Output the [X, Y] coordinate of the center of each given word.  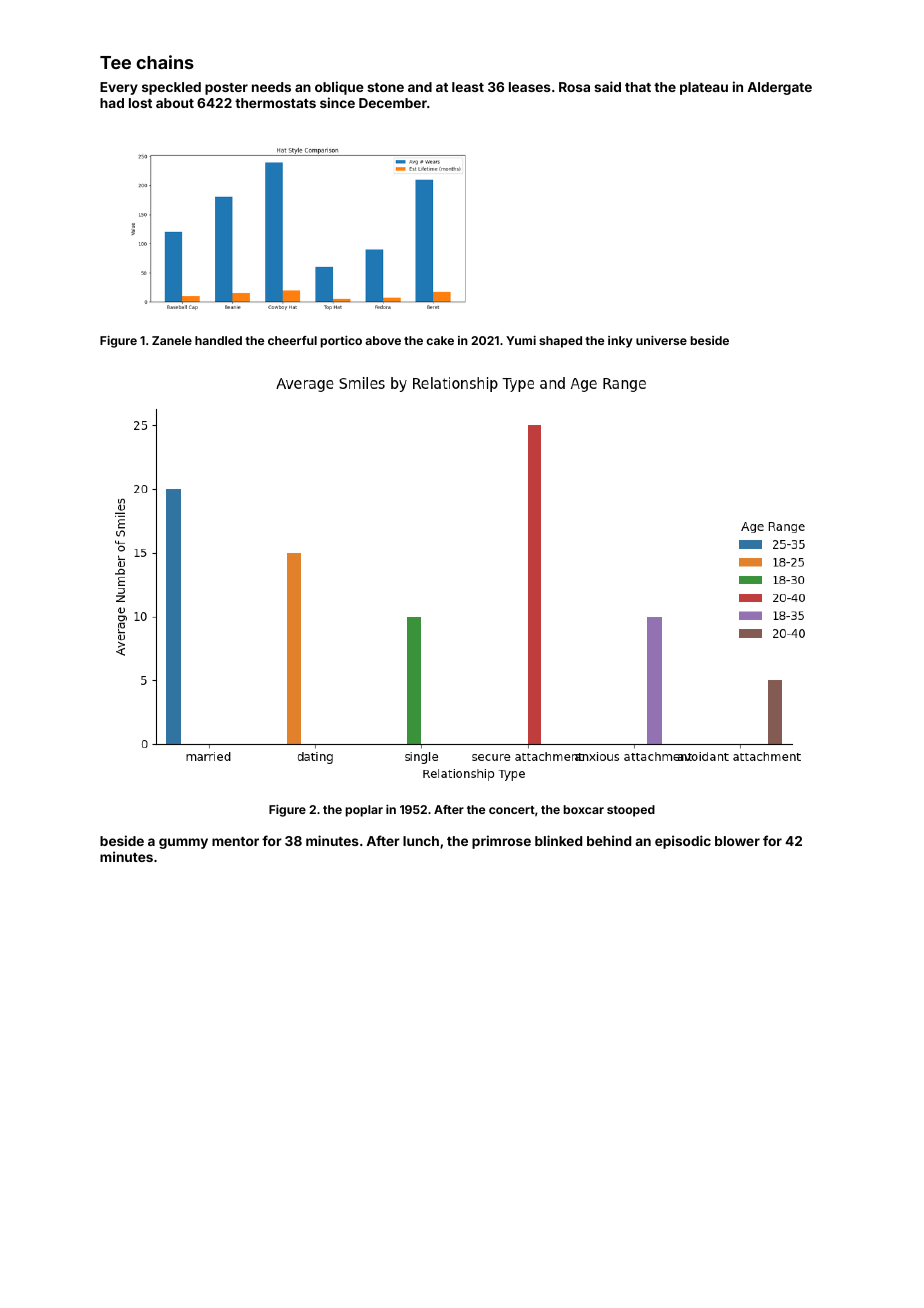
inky [620, 342]
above [383, 340]
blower [737, 841]
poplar [364, 811]
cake [440, 340]
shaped [560, 342]
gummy [183, 843]
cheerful [292, 340]
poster [226, 89]
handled [218, 340]
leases [530, 87]
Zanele [172, 340]
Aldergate [779, 88]
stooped [631, 811]
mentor [235, 841]
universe [661, 340]
